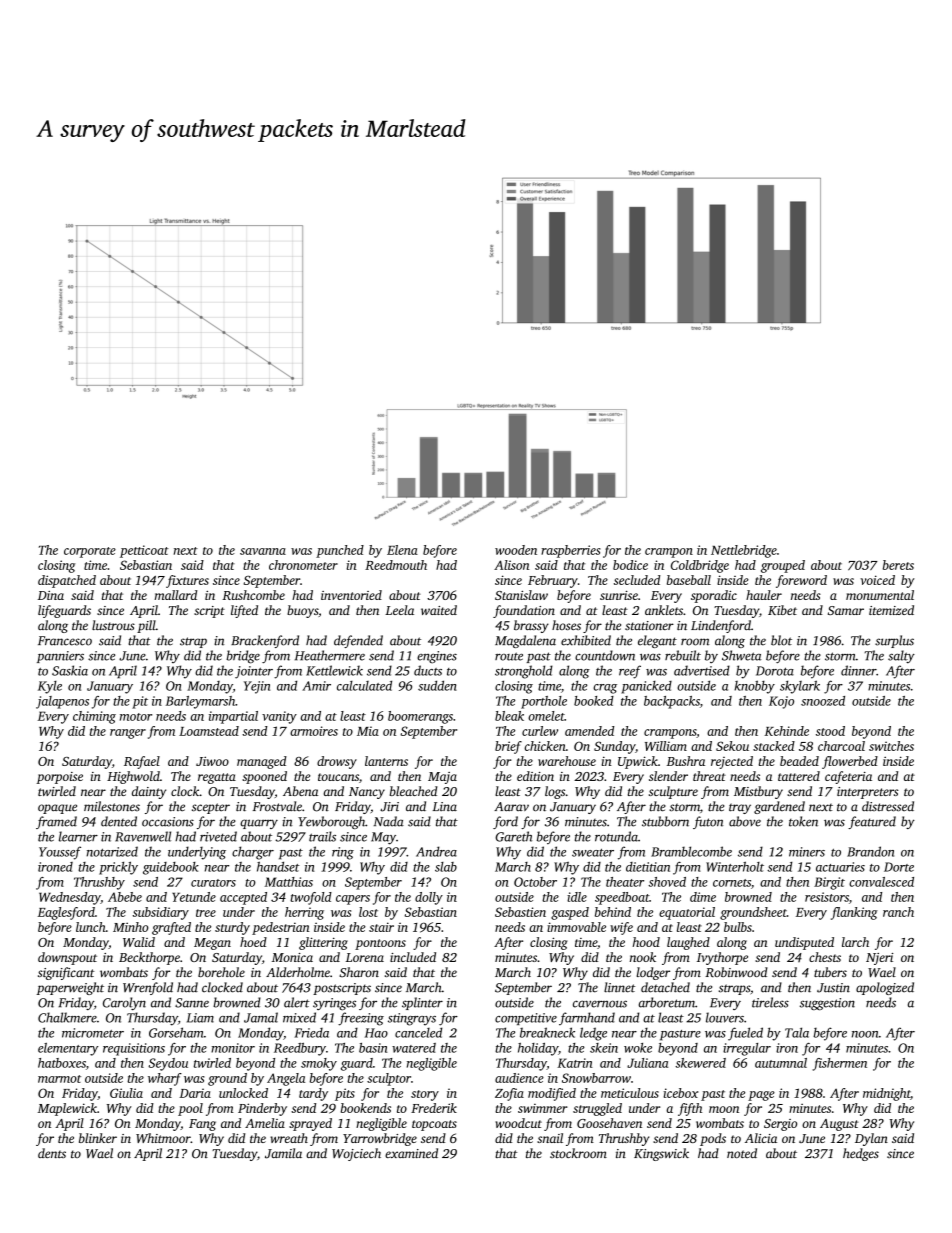  I want to click on Alison, so click(512, 565).
